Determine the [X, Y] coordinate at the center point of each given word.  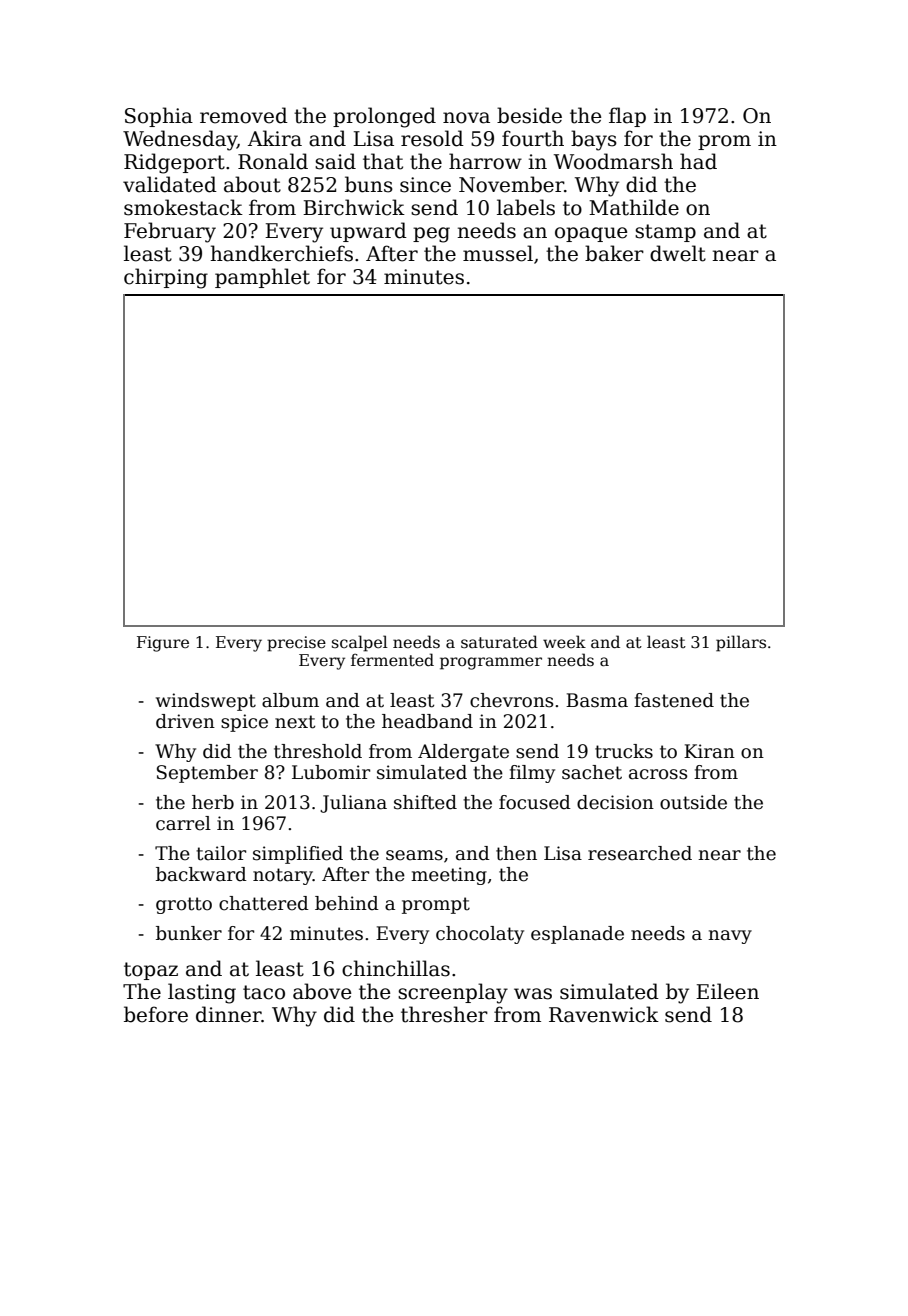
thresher [444, 1014]
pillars [741, 643]
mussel [498, 253]
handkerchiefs [281, 253]
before [156, 1014]
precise [296, 644]
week [564, 642]
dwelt [678, 253]
